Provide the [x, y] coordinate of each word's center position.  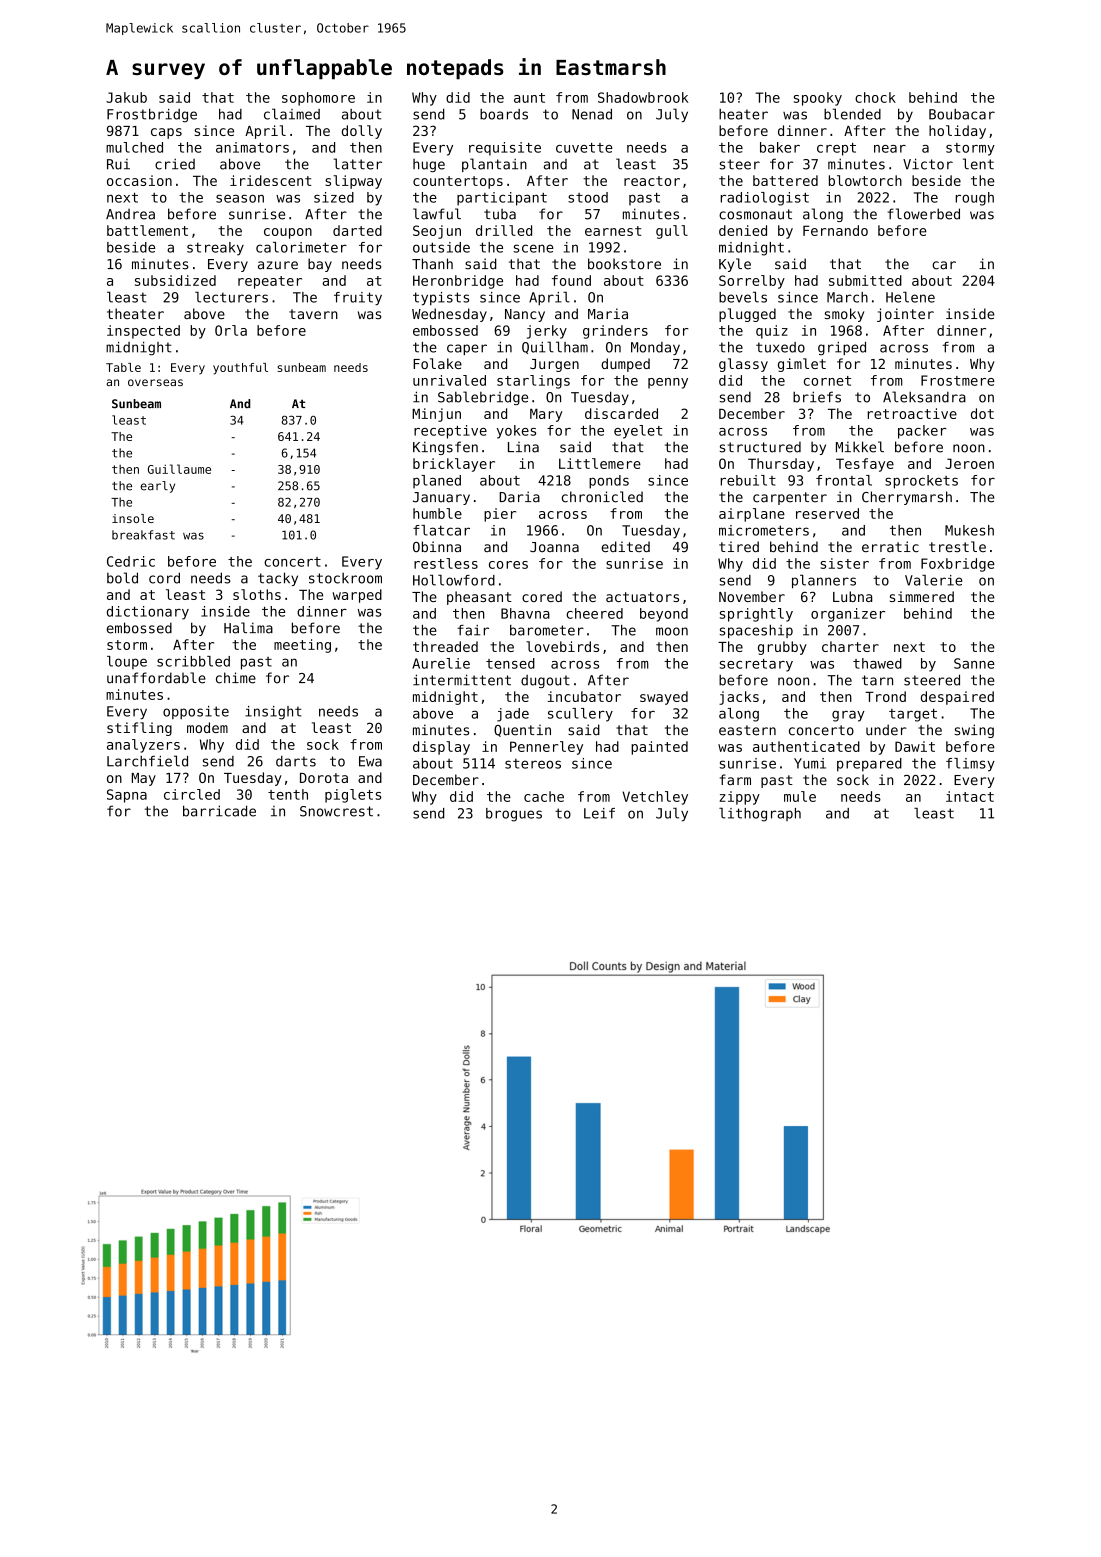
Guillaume [179, 469]
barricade [219, 811]
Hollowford [454, 580]
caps [166, 133]
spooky [818, 99]
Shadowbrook [643, 97]
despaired [957, 698]
